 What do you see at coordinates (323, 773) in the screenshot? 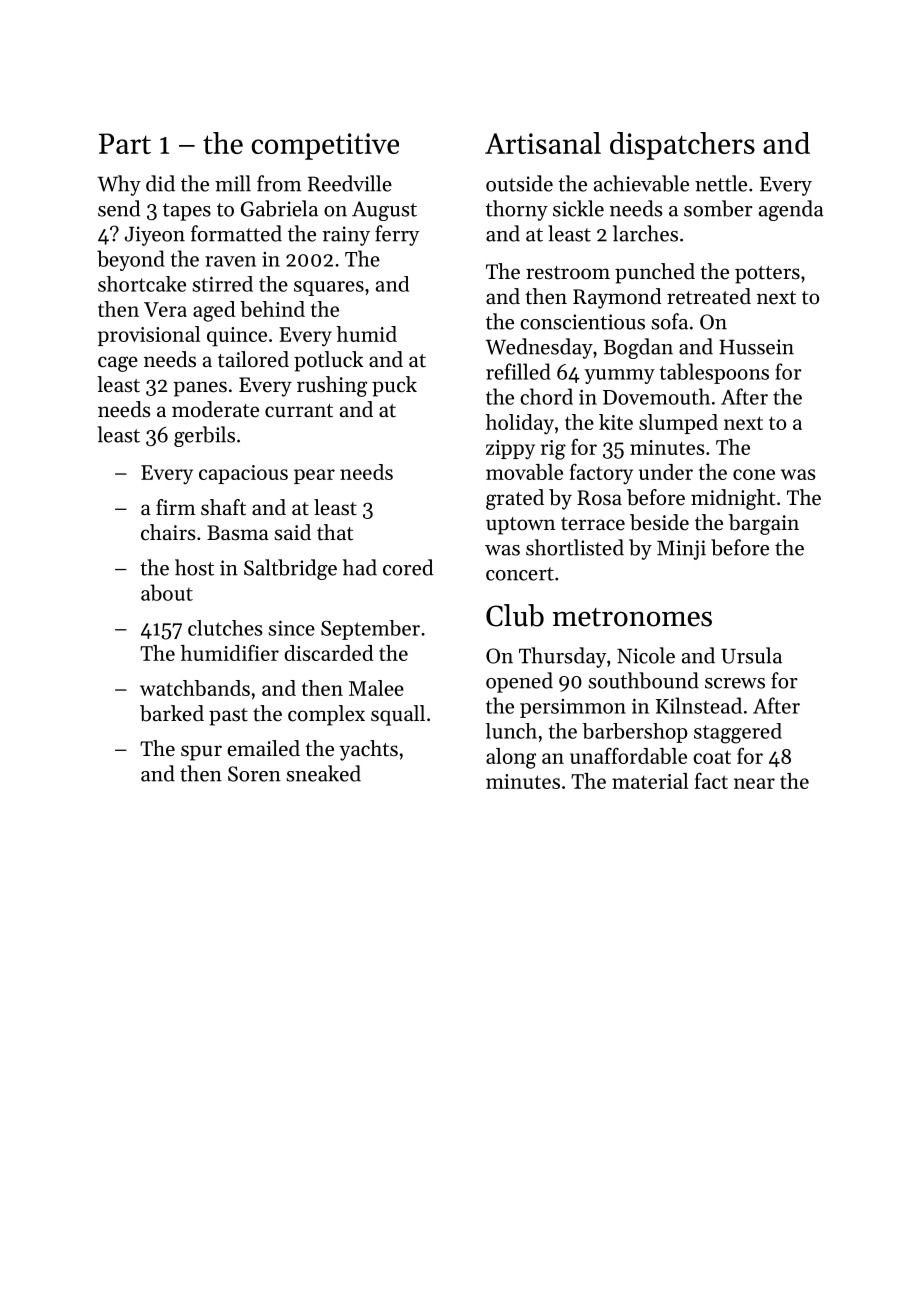
I see `sneaked` at bounding box center [323, 773].
